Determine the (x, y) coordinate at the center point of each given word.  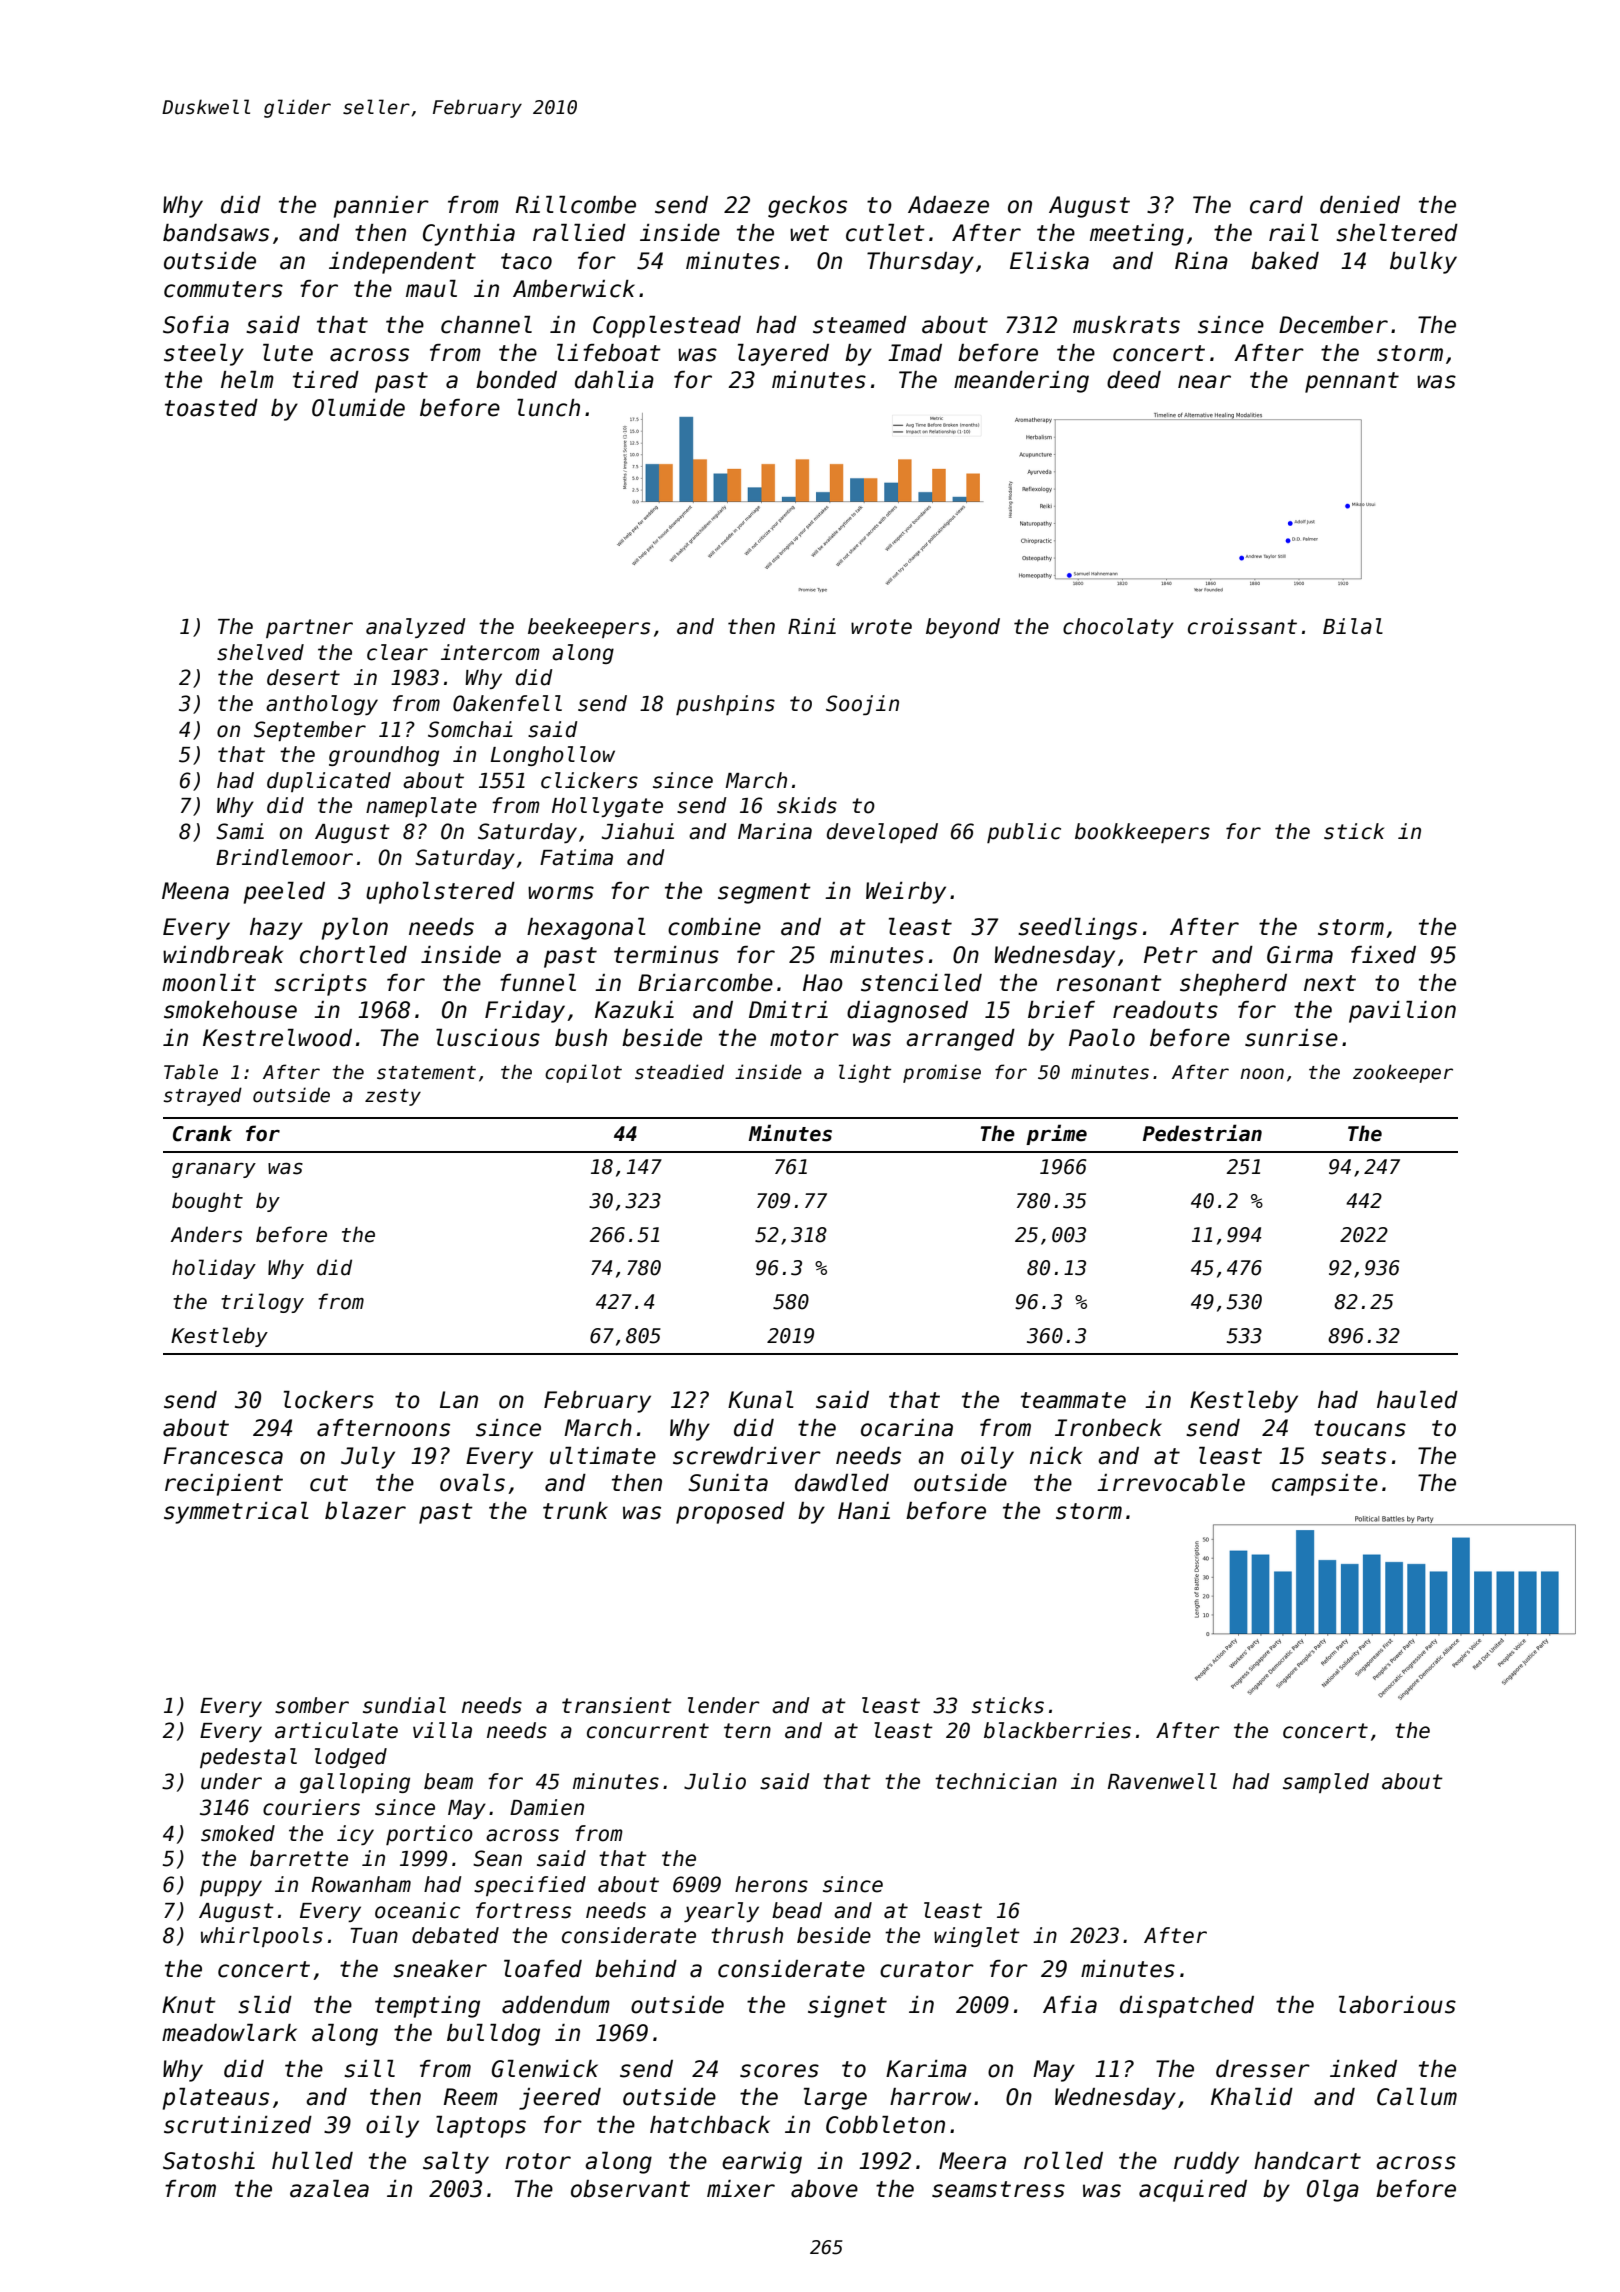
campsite (1325, 1485)
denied (1360, 205)
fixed (1383, 955)
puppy (231, 1888)
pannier (381, 207)
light (865, 1073)
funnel (538, 983)
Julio (715, 1781)
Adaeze (948, 205)
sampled (1326, 1783)
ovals (472, 1483)
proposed (730, 1513)
